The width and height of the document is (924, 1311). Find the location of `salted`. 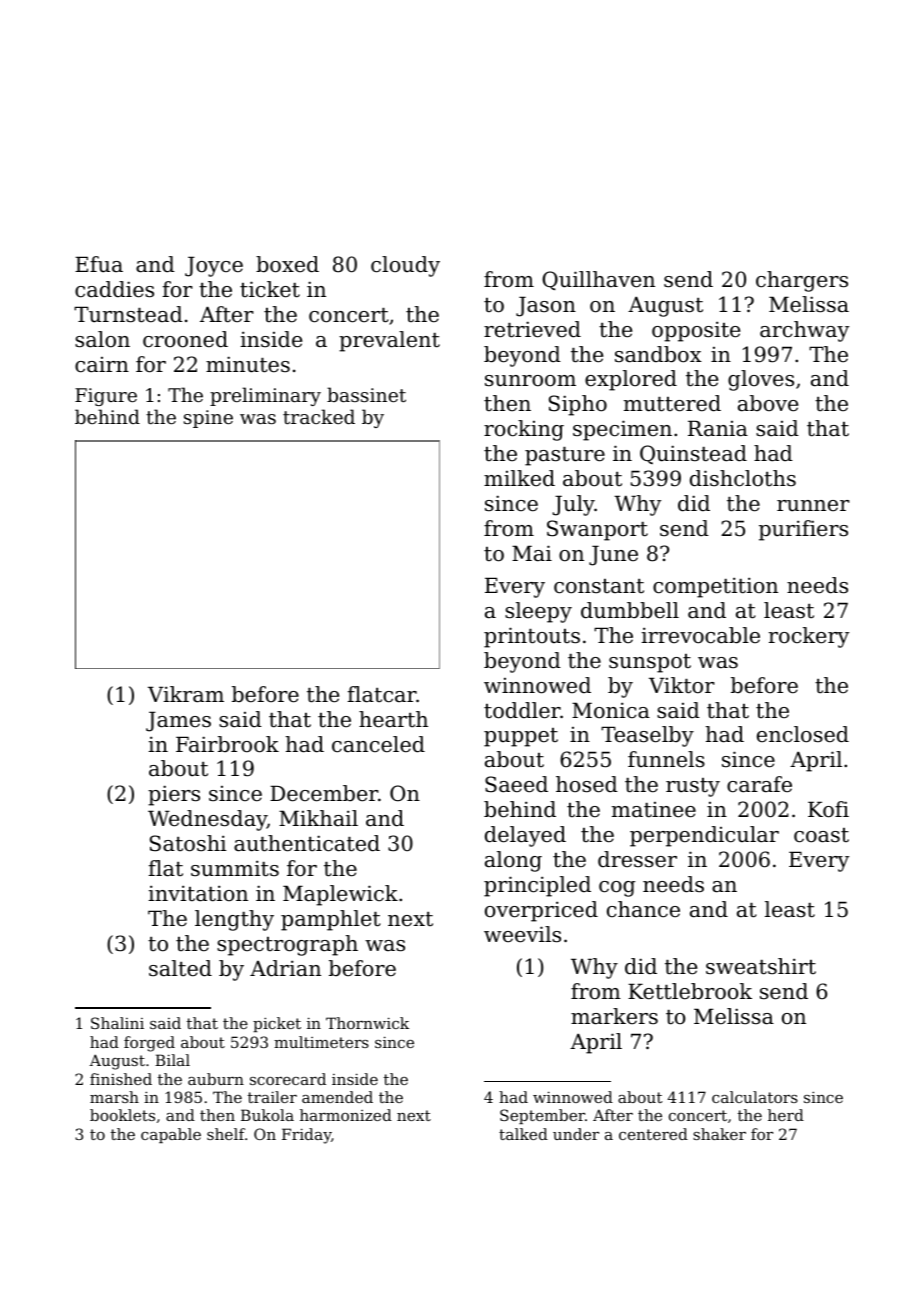

salted is located at coordinates (180, 968).
